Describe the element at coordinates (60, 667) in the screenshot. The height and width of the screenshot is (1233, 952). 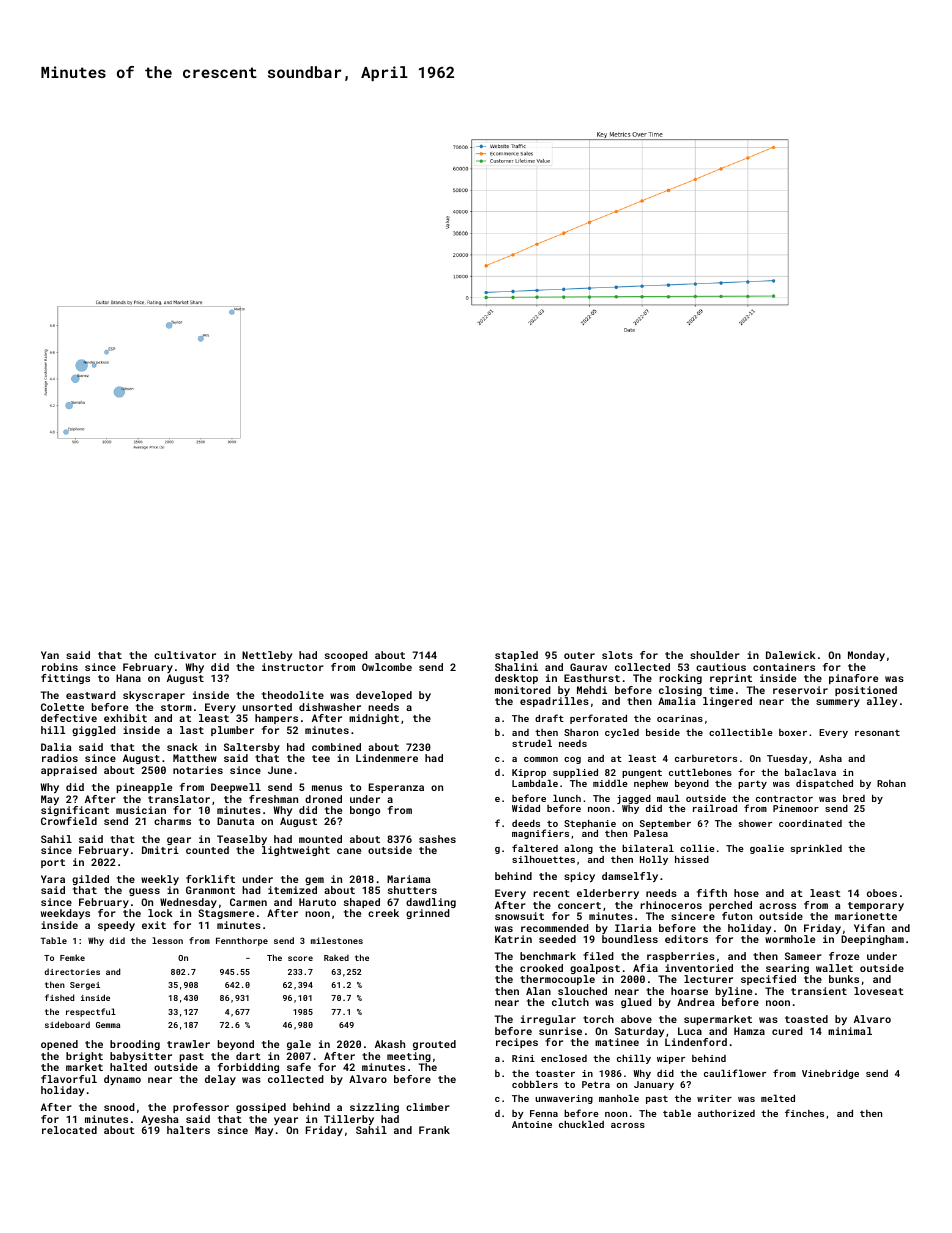
I see `robins` at that location.
